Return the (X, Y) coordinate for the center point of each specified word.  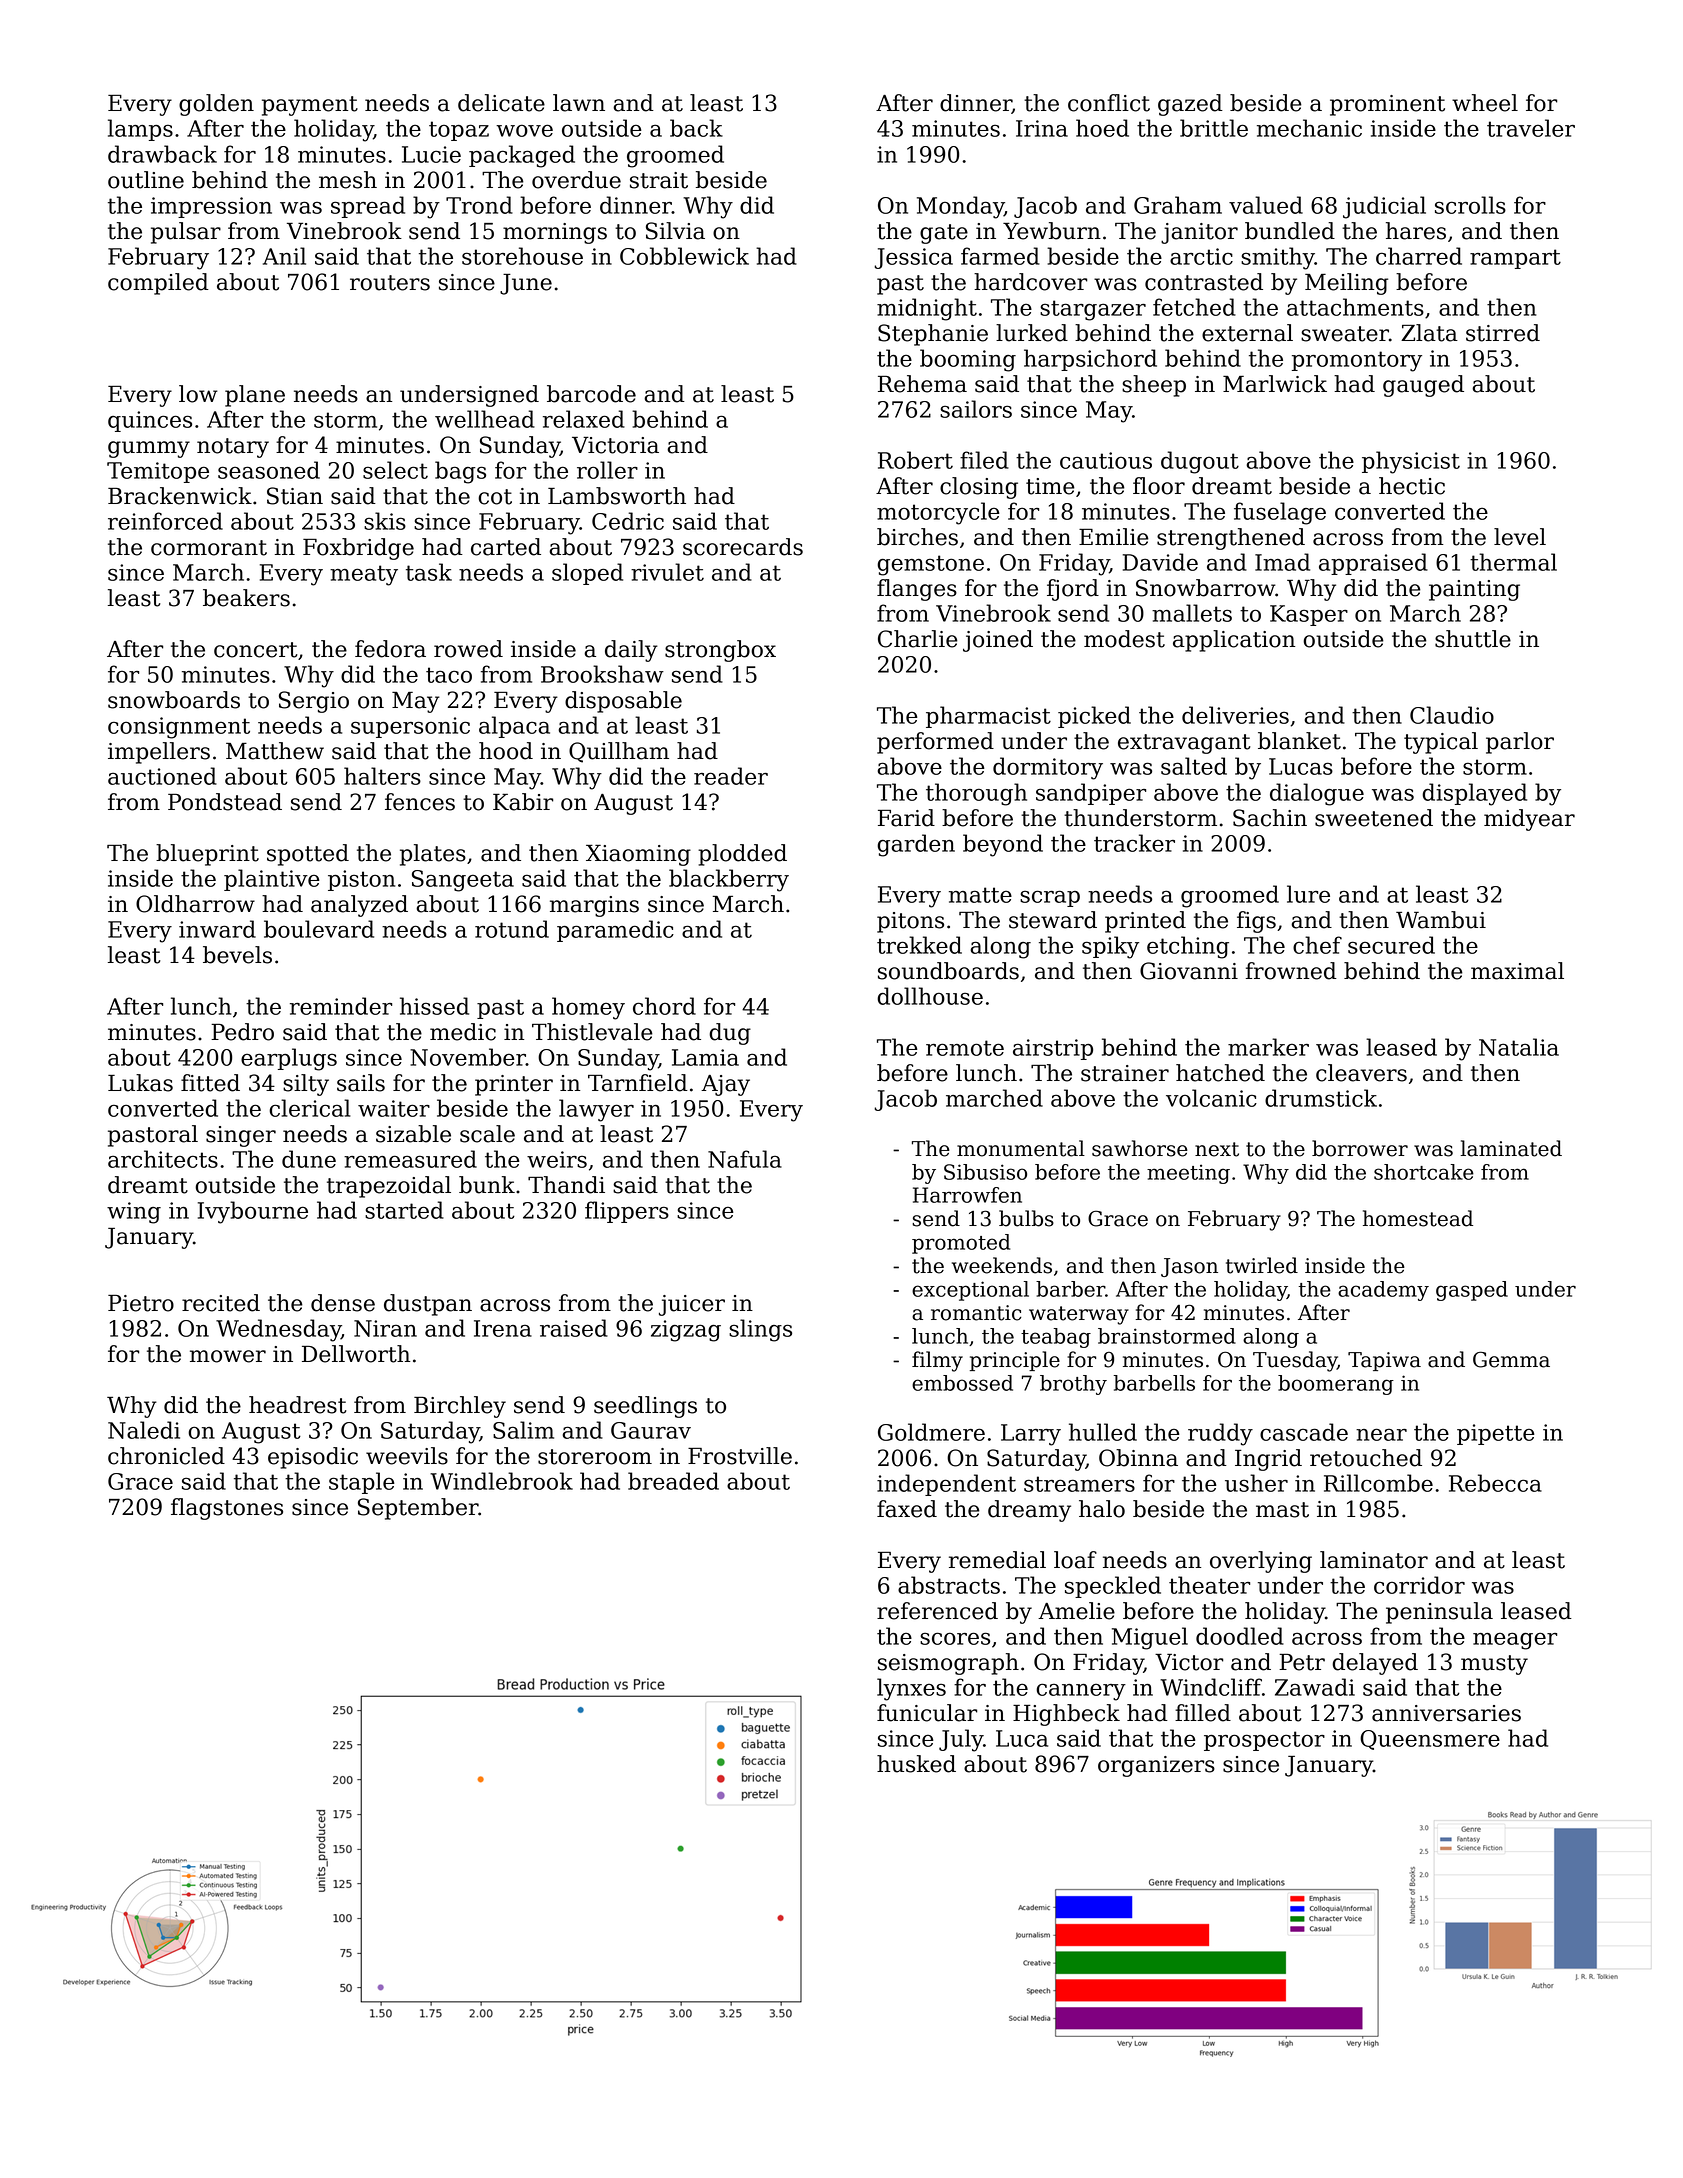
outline (146, 180)
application (1234, 641)
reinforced (165, 521)
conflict (1109, 103)
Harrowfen (967, 1195)
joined (998, 641)
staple (362, 1483)
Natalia (1519, 1047)
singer (241, 1136)
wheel (1485, 103)
